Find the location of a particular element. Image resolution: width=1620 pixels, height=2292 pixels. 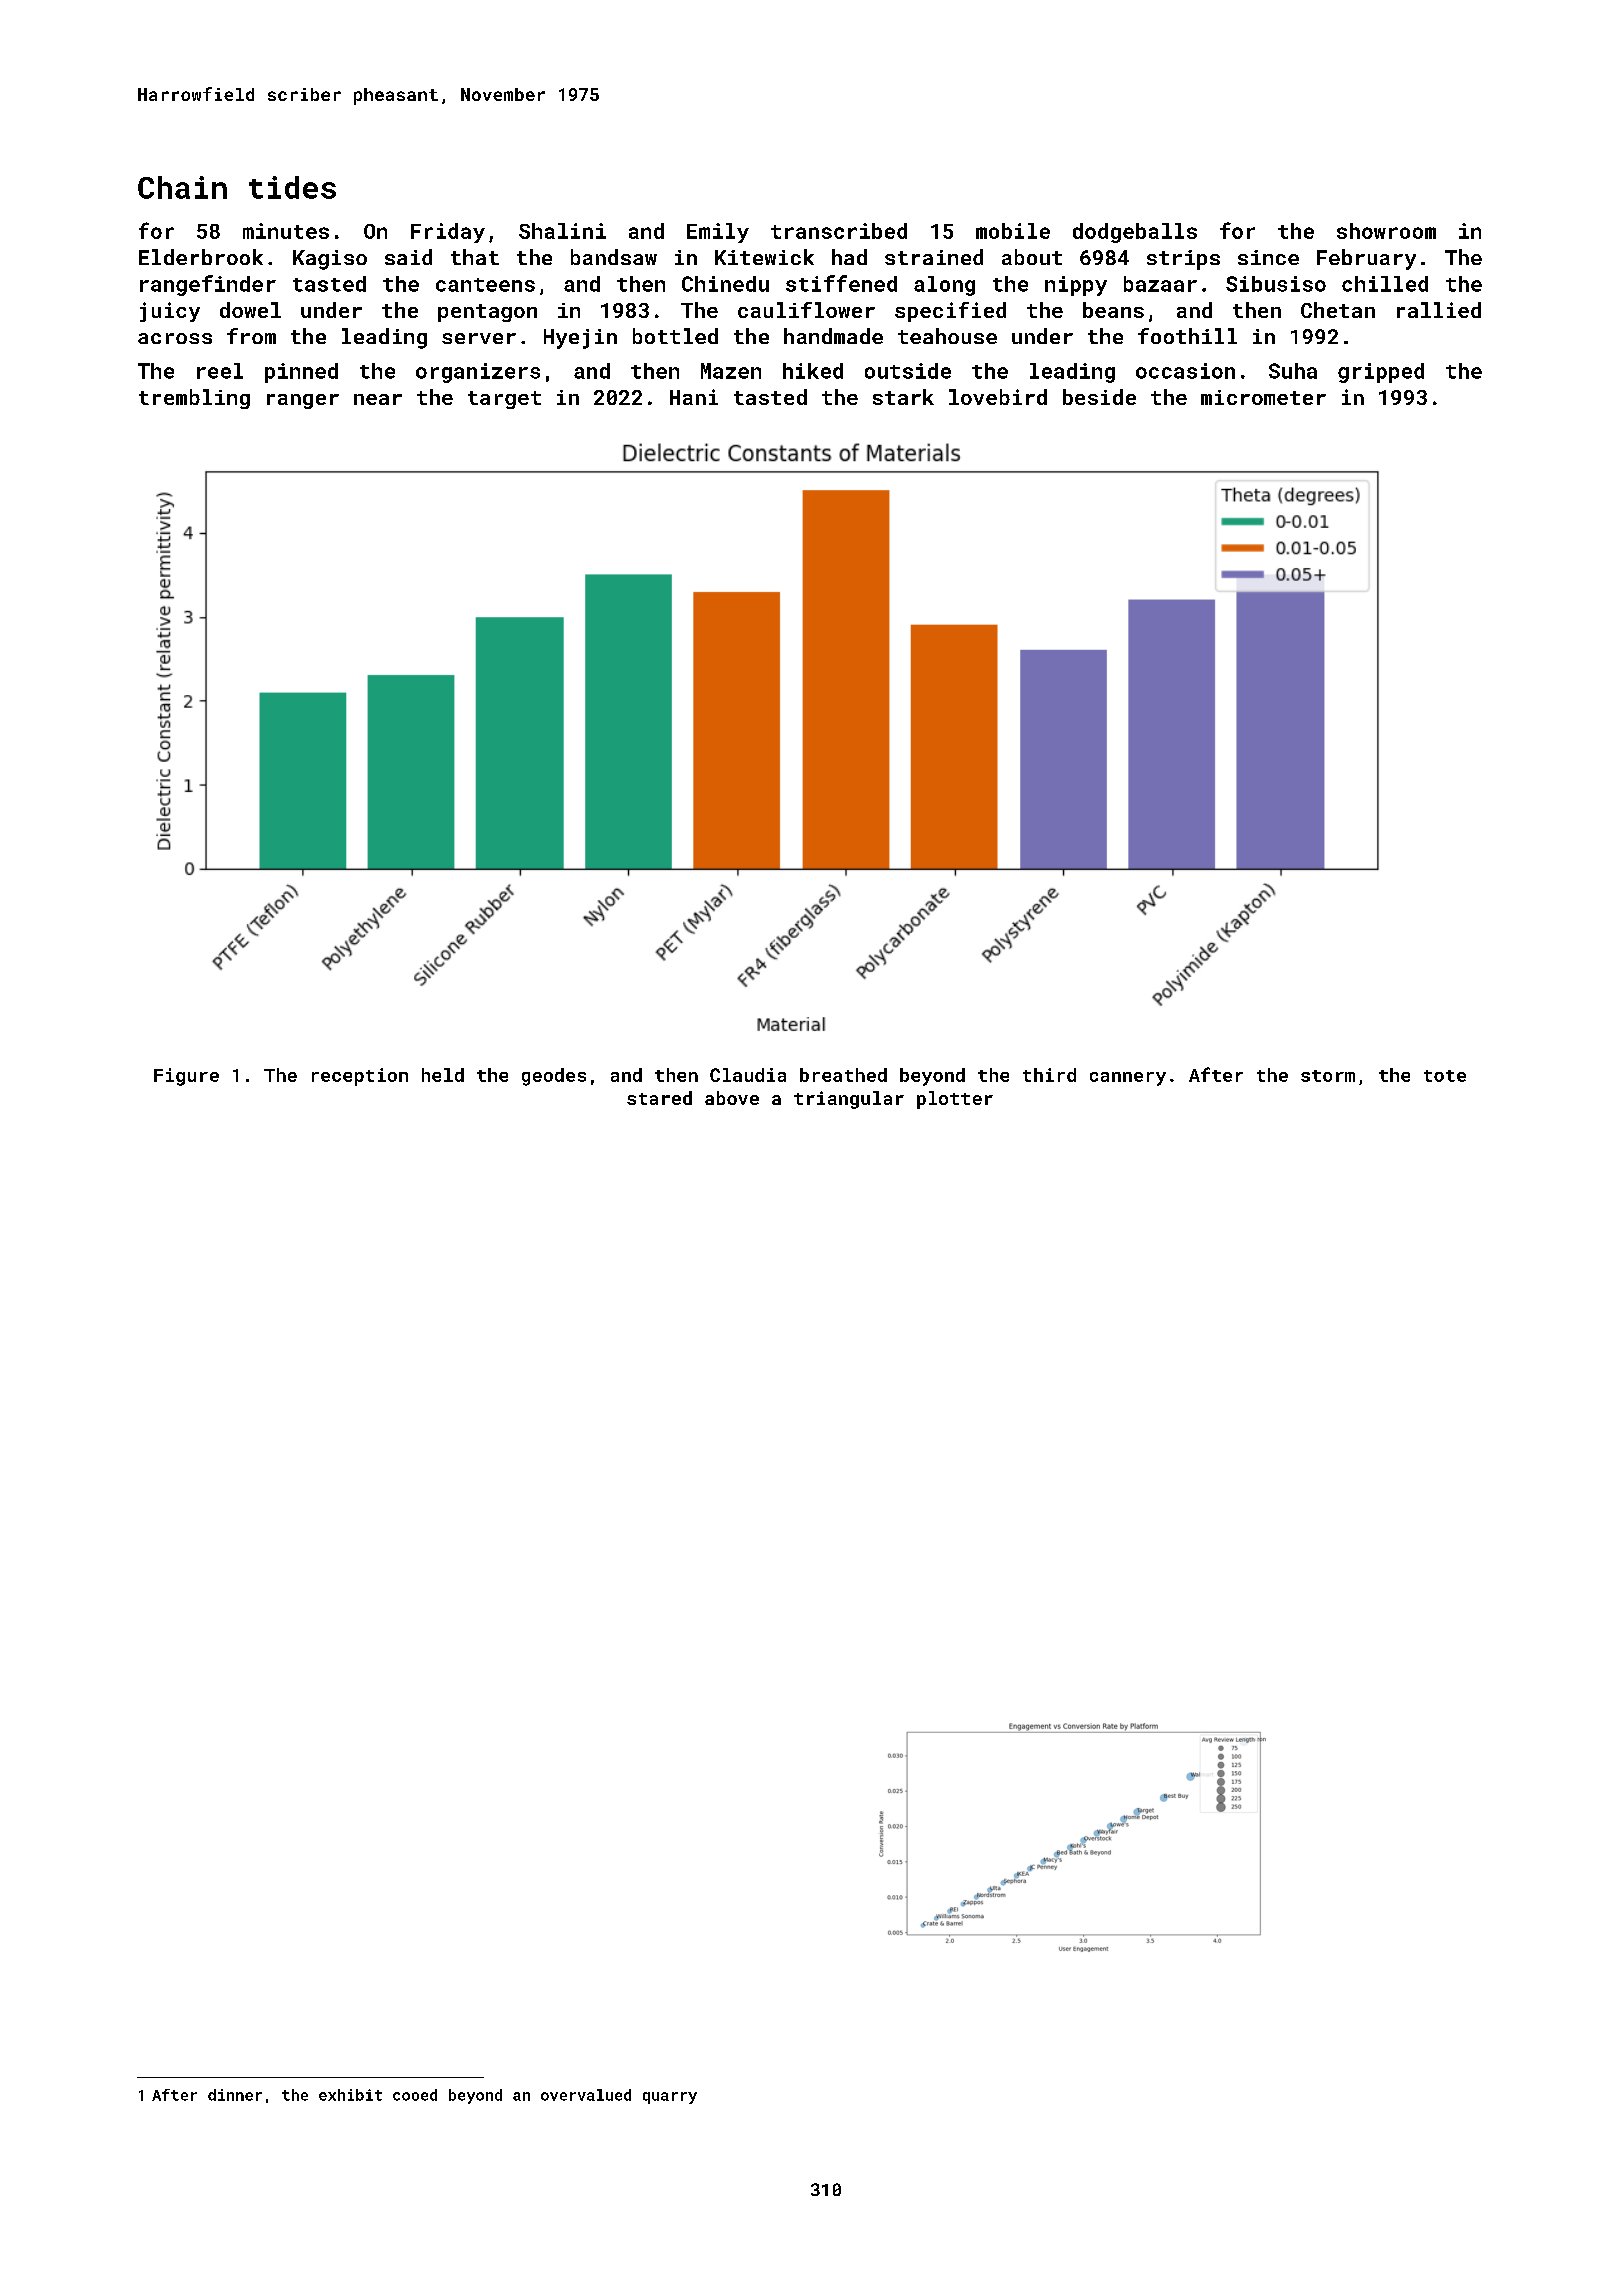

cooed is located at coordinates (415, 2095).
